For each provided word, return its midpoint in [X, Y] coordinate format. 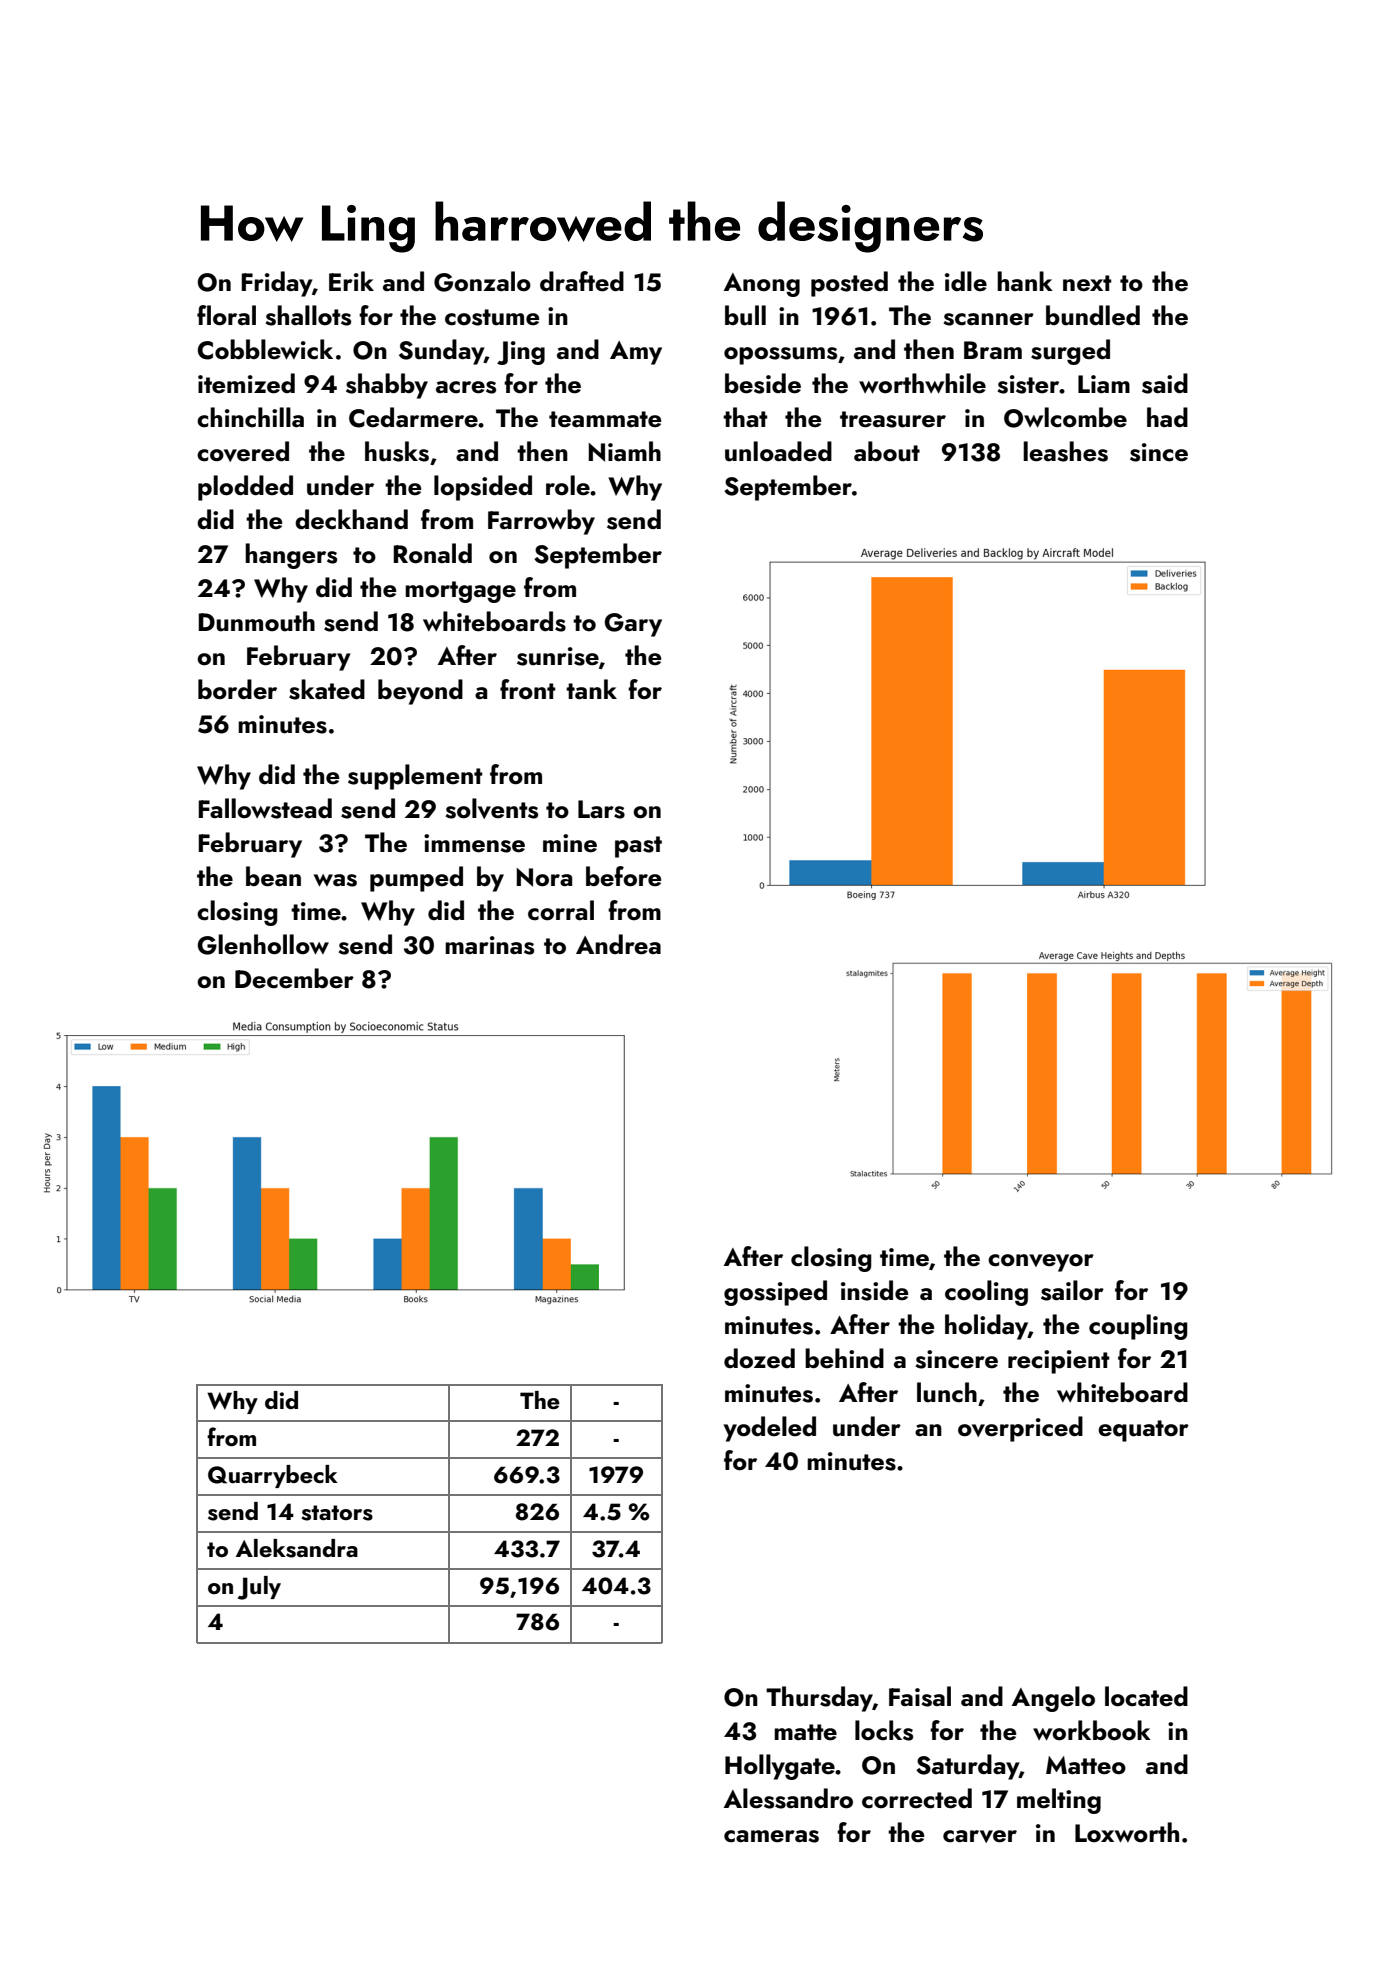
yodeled [770, 1429]
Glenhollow [263, 944]
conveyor [1041, 1263]
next [1087, 283]
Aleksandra [297, 1548]
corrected [917, 1798]
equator [1143, 1431]
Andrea [618, 944]
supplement [415, 777]
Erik [351, 281]
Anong [762, 285]
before [623, 876]
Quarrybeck [273, 1476]
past [638, 847]
